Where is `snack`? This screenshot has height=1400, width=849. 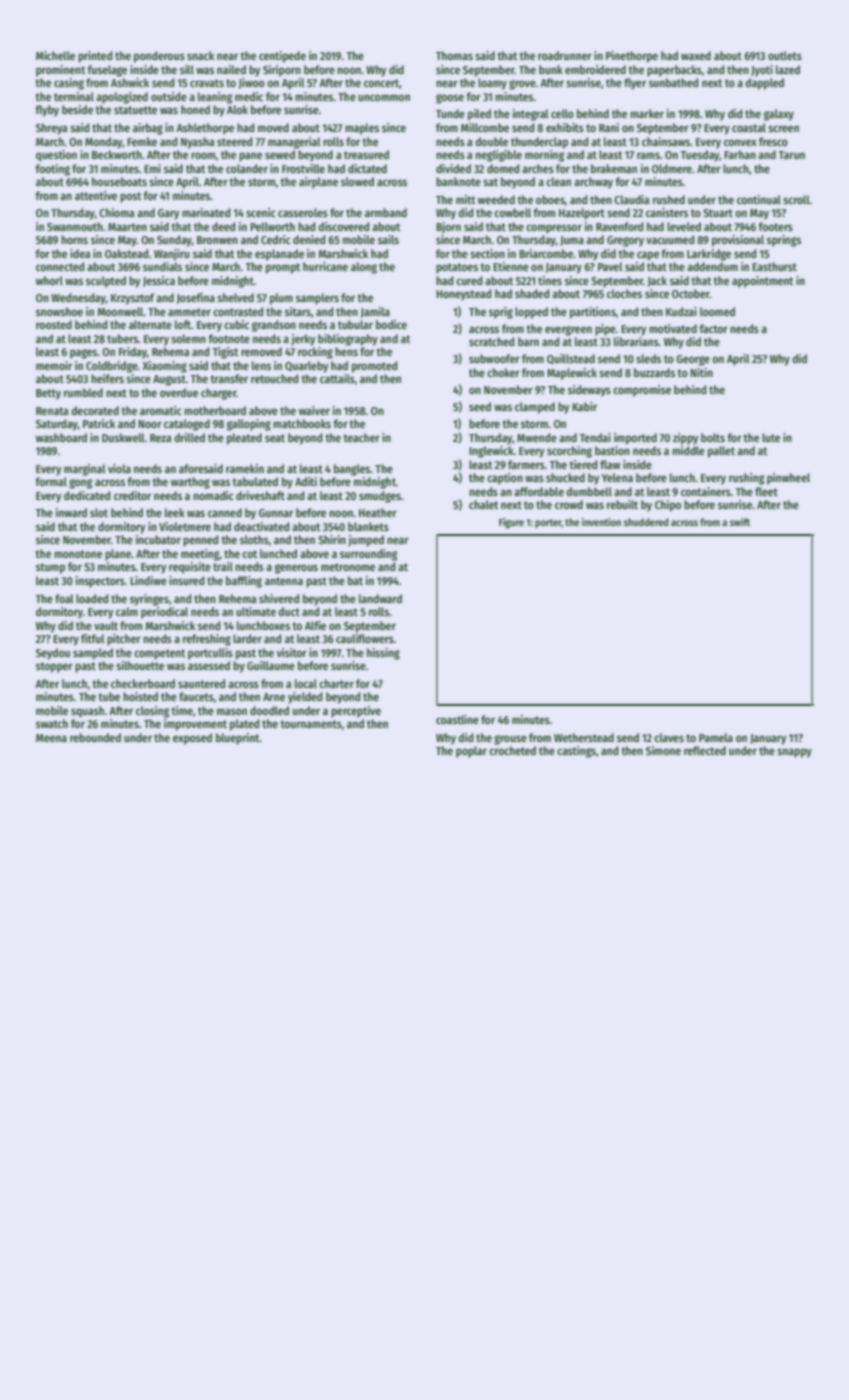 snack is located at coordinates (200, 55).
